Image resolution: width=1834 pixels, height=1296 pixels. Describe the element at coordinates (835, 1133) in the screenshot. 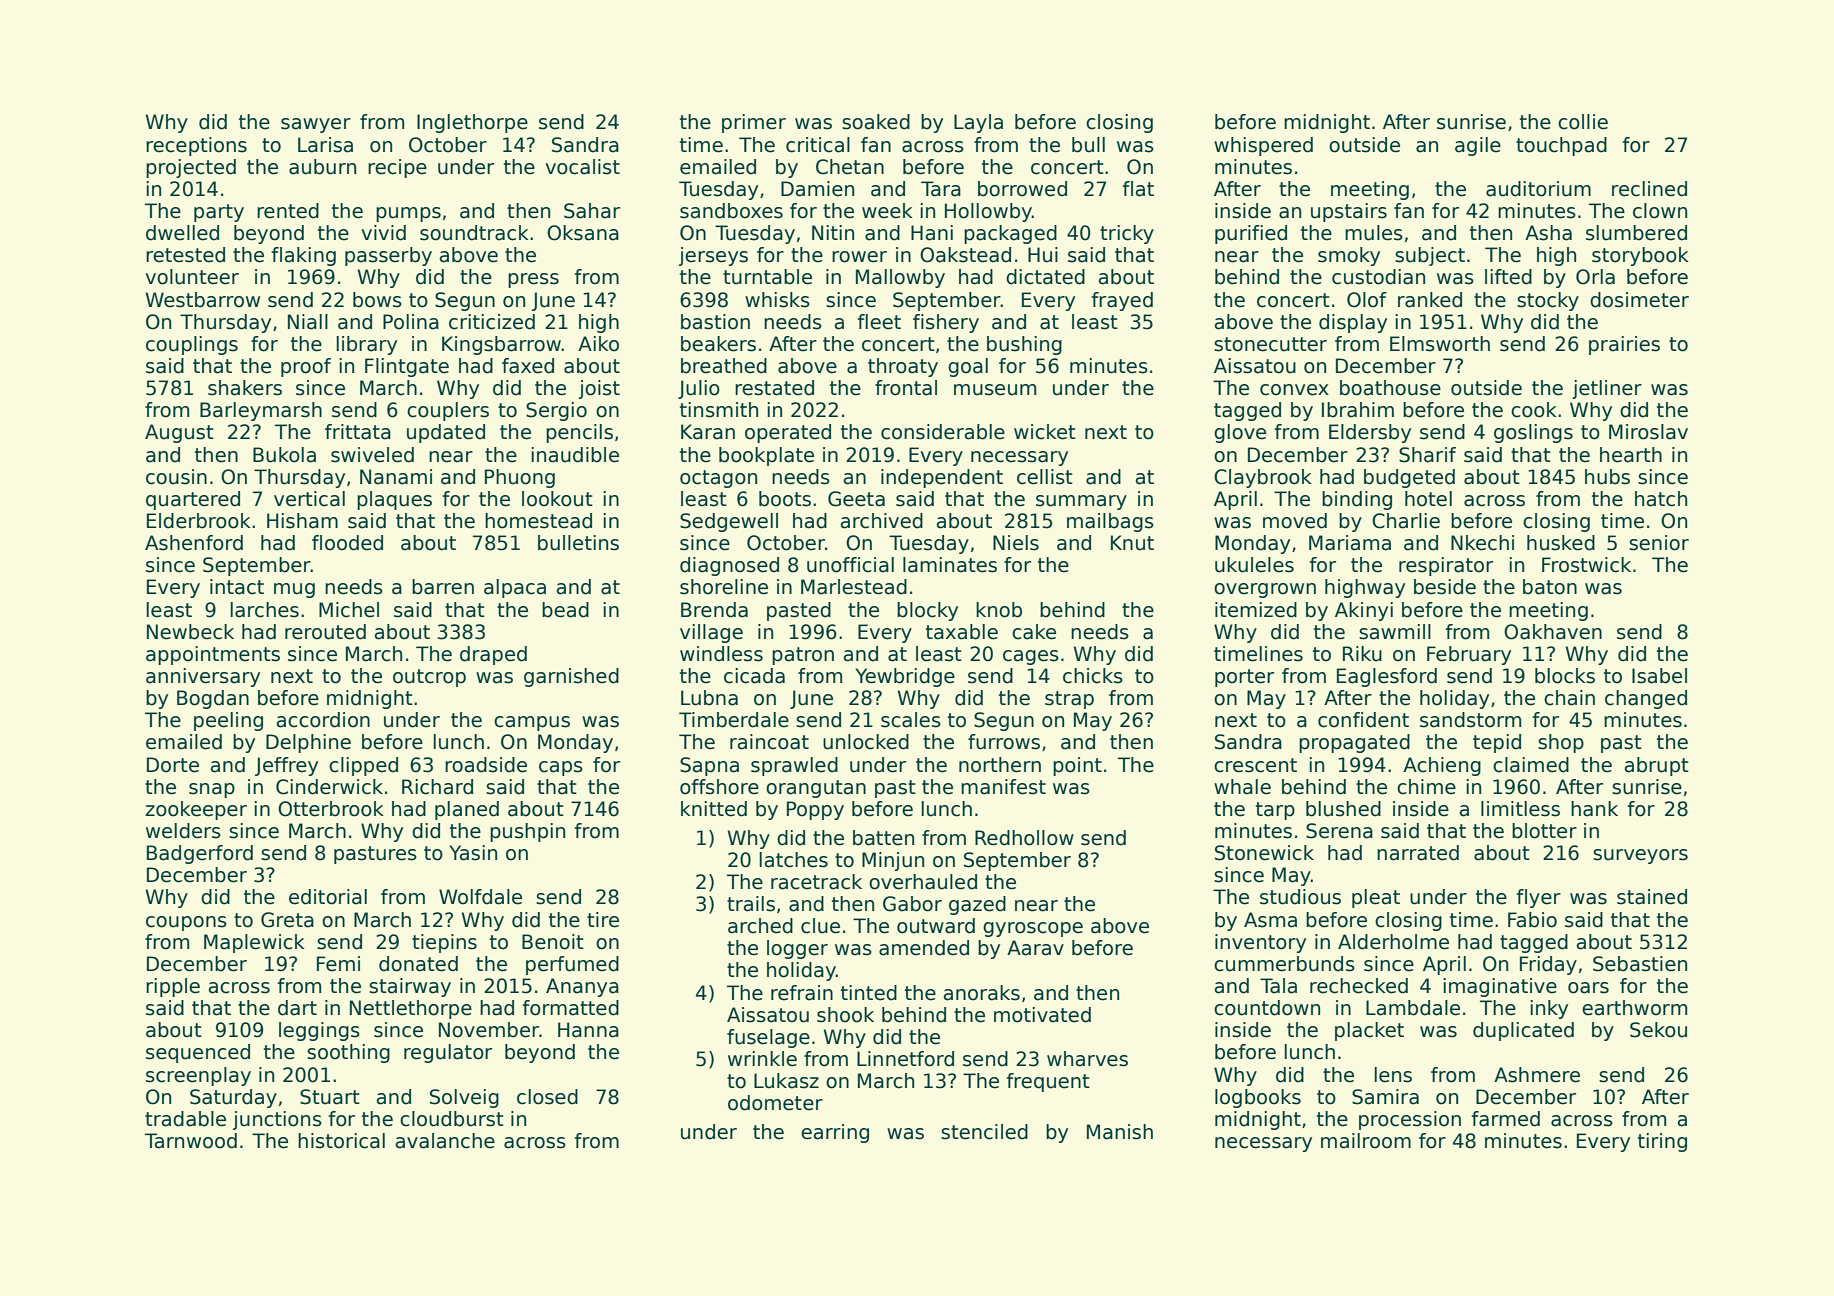

I see `earring` at that location.
